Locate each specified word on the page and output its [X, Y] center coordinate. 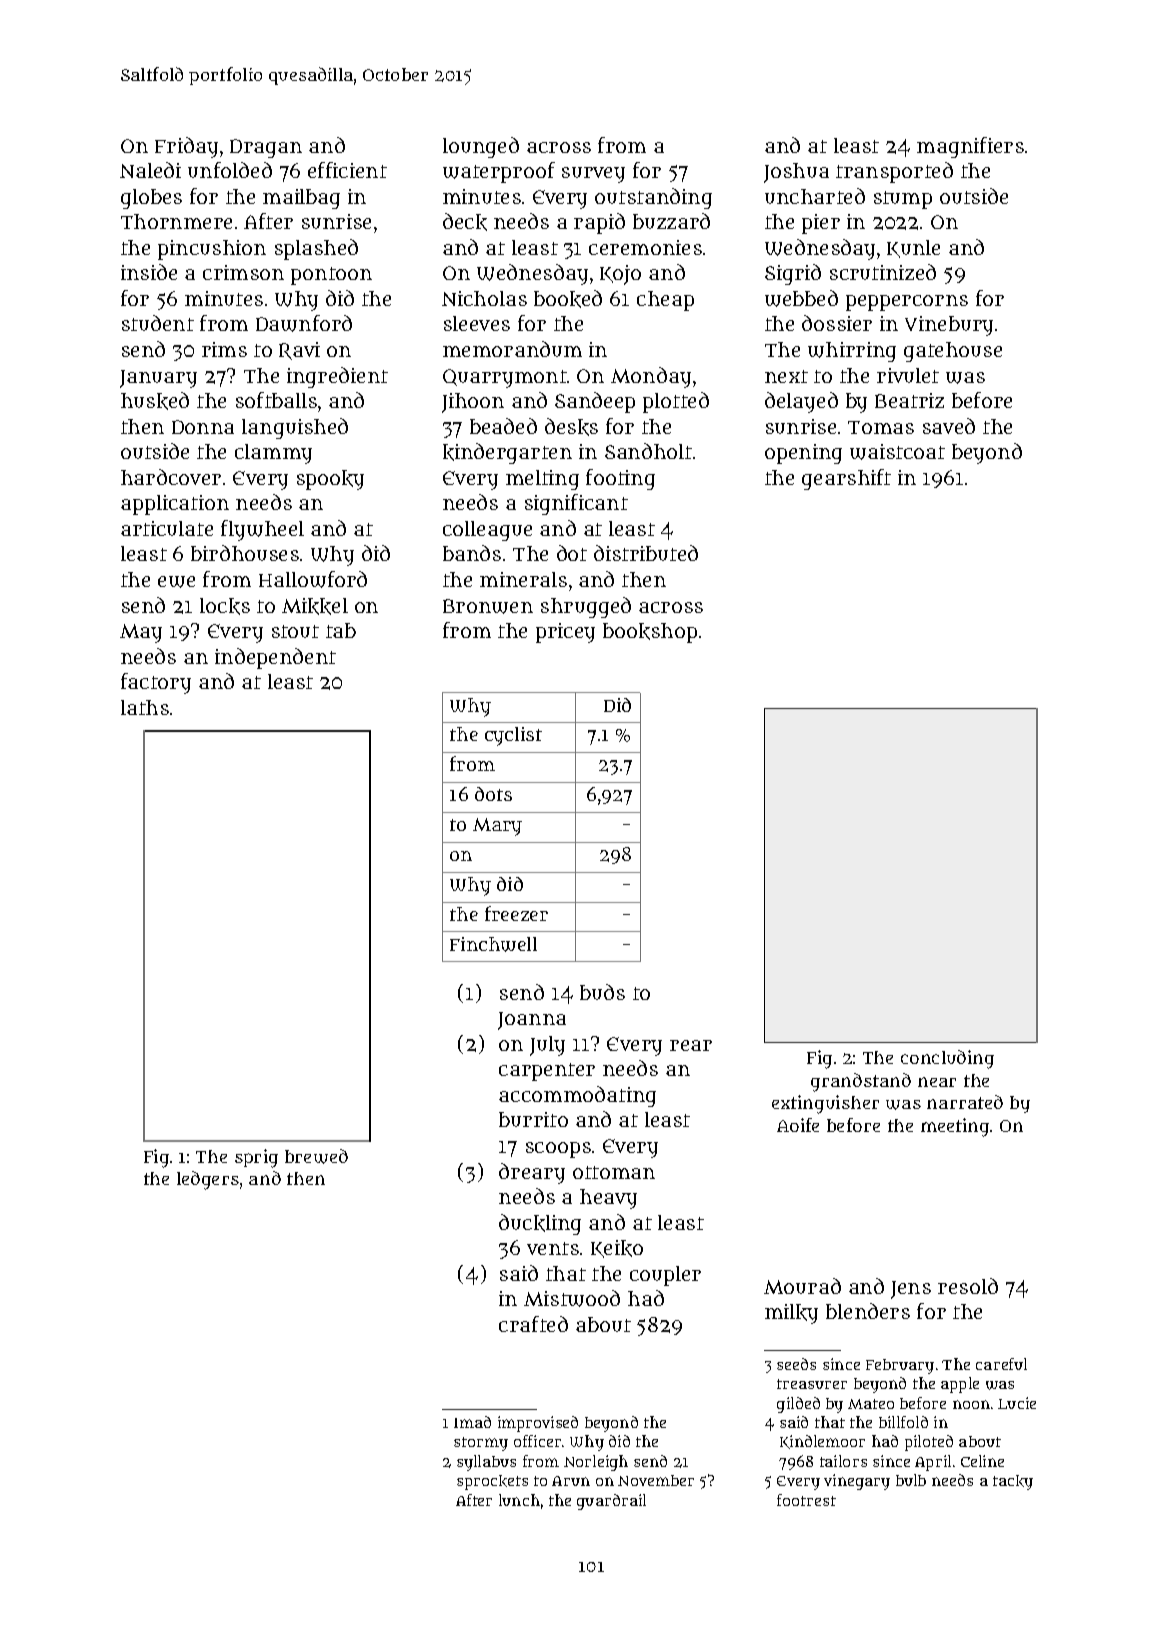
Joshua [796, 173]
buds [602, 992]
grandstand [861, 1082]
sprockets [492, 1482]
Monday [651, 377]
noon [971, 1404]
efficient [347, 170]
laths [145, 707]
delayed [801, 402]
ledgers [208, 1180]
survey [593, 175]
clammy [273, 454]
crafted [533, 1324]
